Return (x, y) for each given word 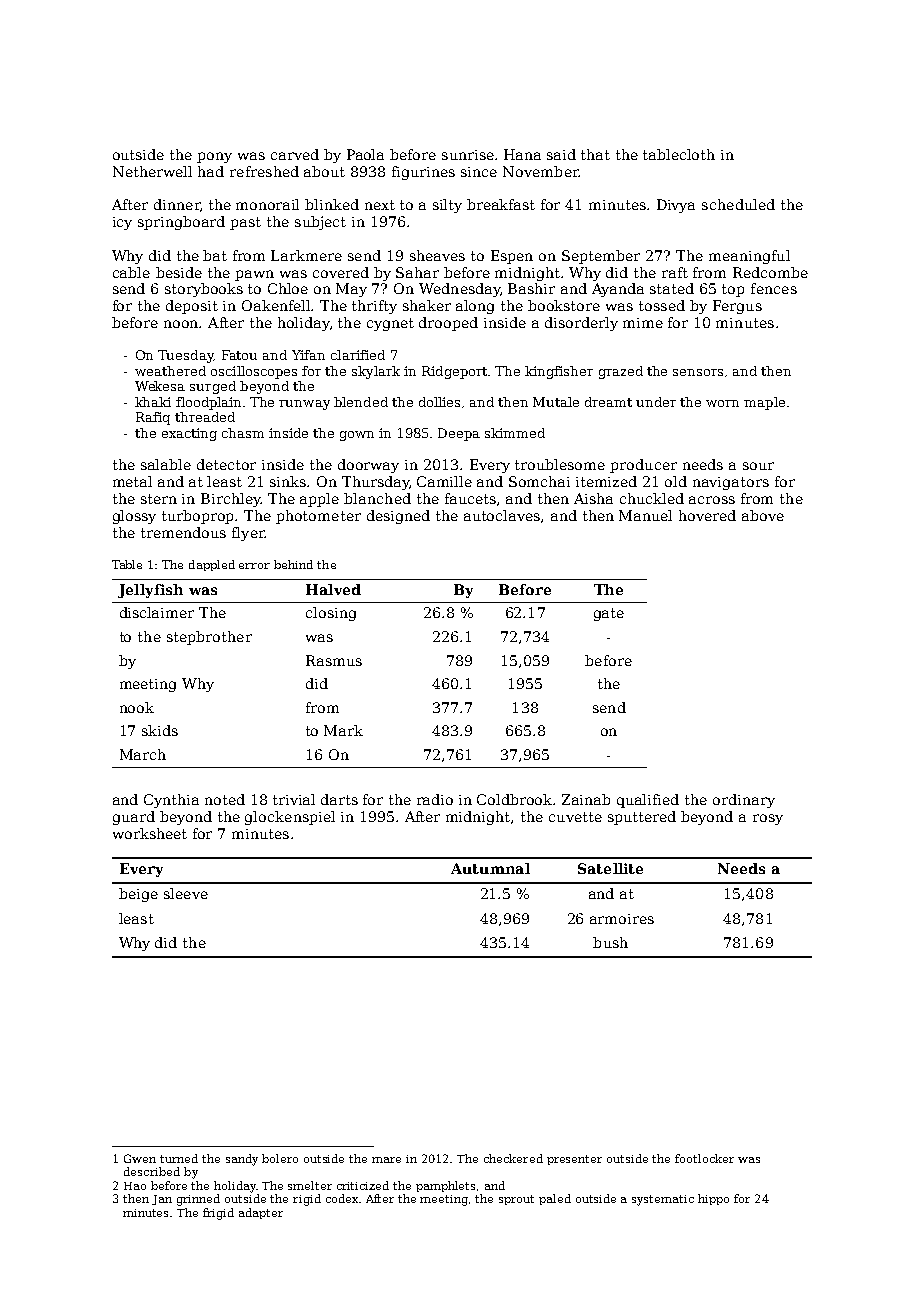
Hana (522, 154)
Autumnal (490, 868)
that (595, 154)
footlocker (704, 1158)
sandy (242, 1160)
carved (295, 154)
